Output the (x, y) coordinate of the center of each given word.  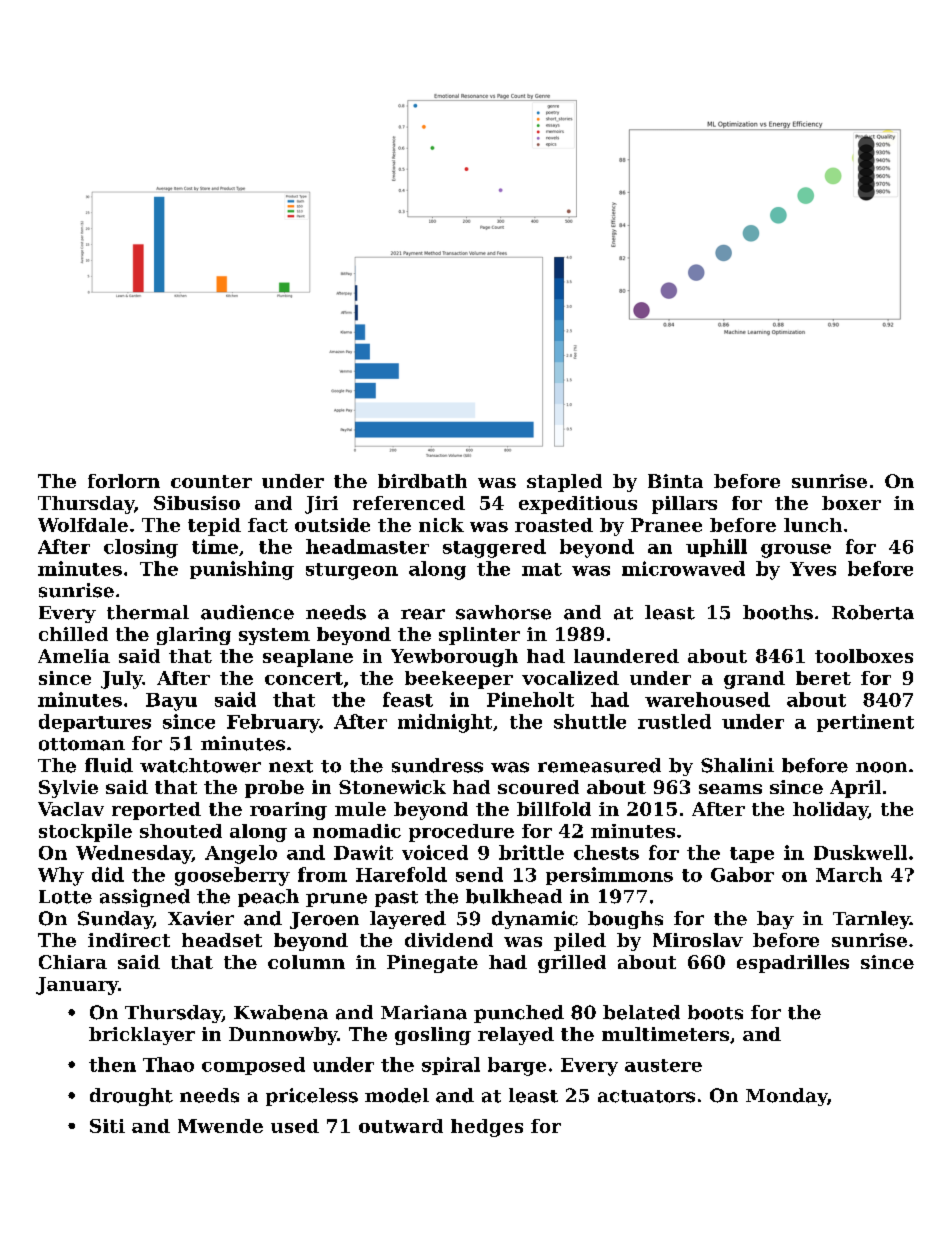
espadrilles (793, 964)
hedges (487, 1128)
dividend (449, 940)
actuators (646, 1096)
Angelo (241, 854)
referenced (409, 503)
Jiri (321, 505)
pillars (684, 505)
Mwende (220, 1126)
